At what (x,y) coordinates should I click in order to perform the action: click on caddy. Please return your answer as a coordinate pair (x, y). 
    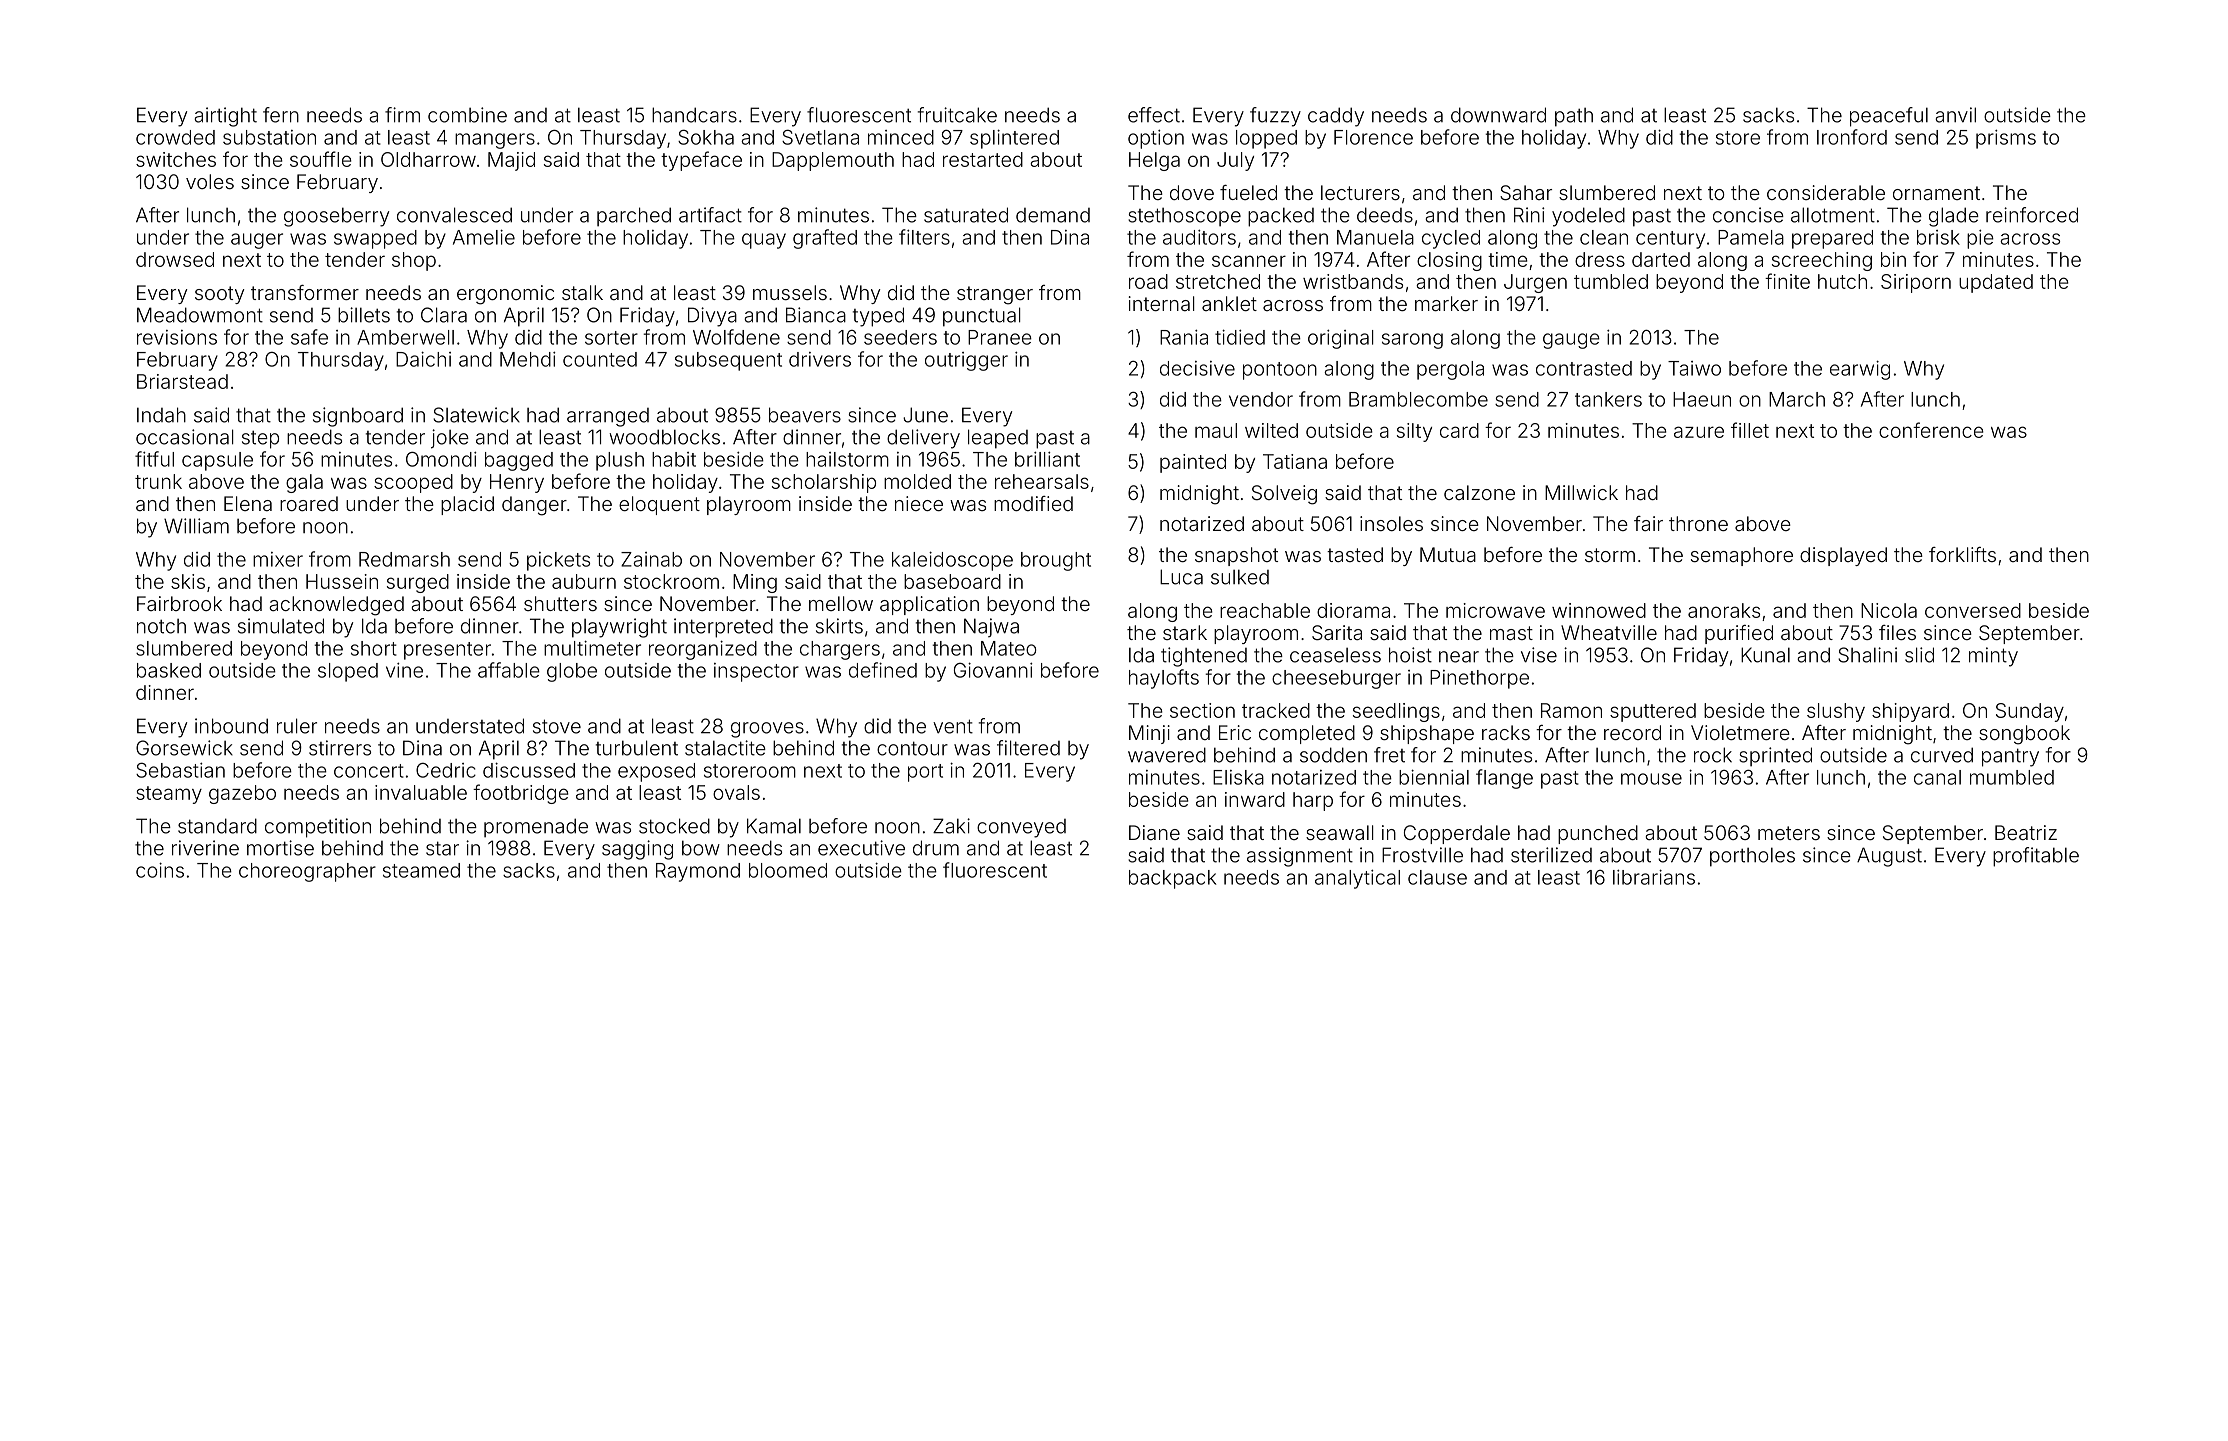
    Looking at the image, I should click on (1336, 117).
